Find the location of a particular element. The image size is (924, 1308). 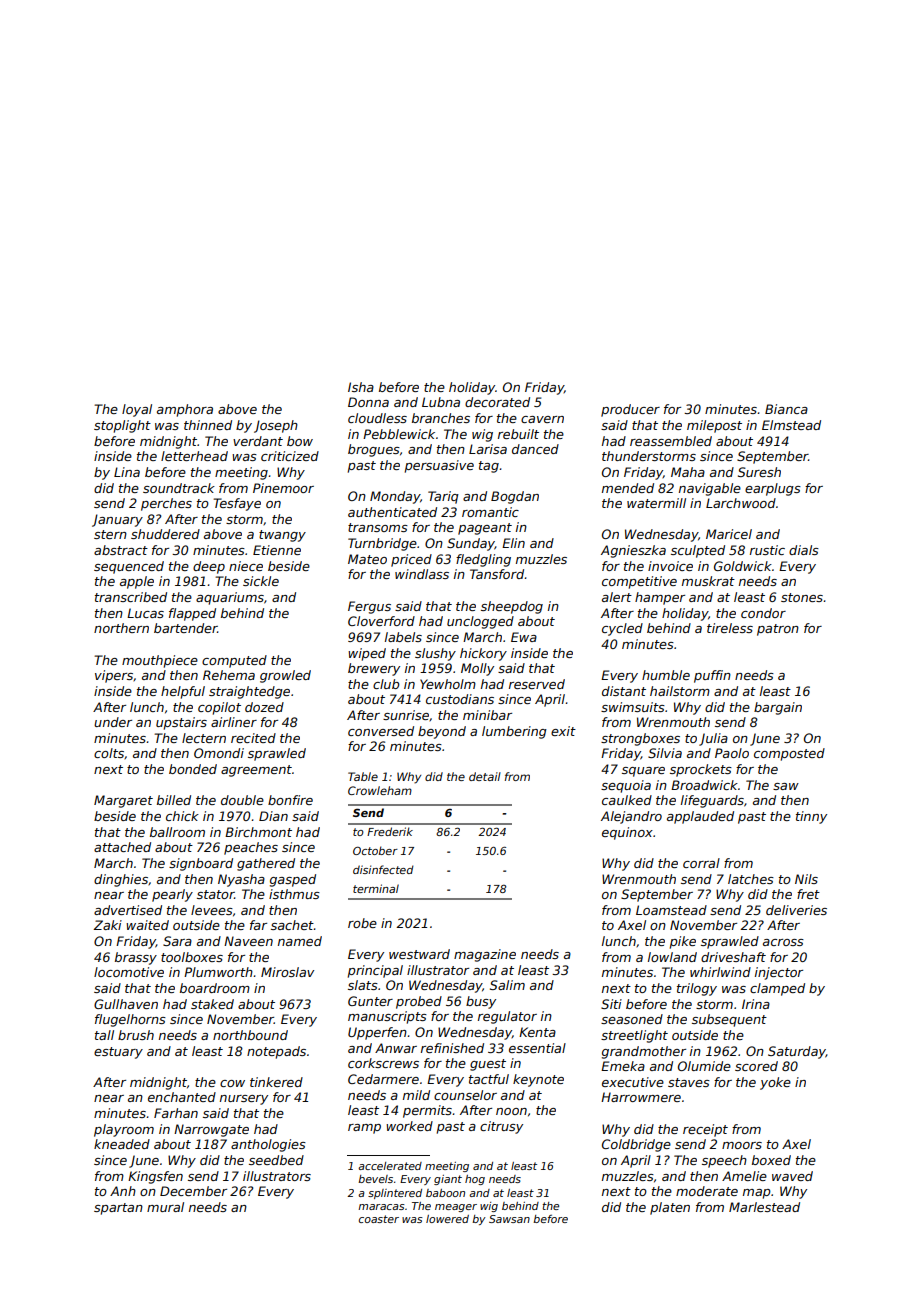

equinox is located at coordinates (627, 833).
